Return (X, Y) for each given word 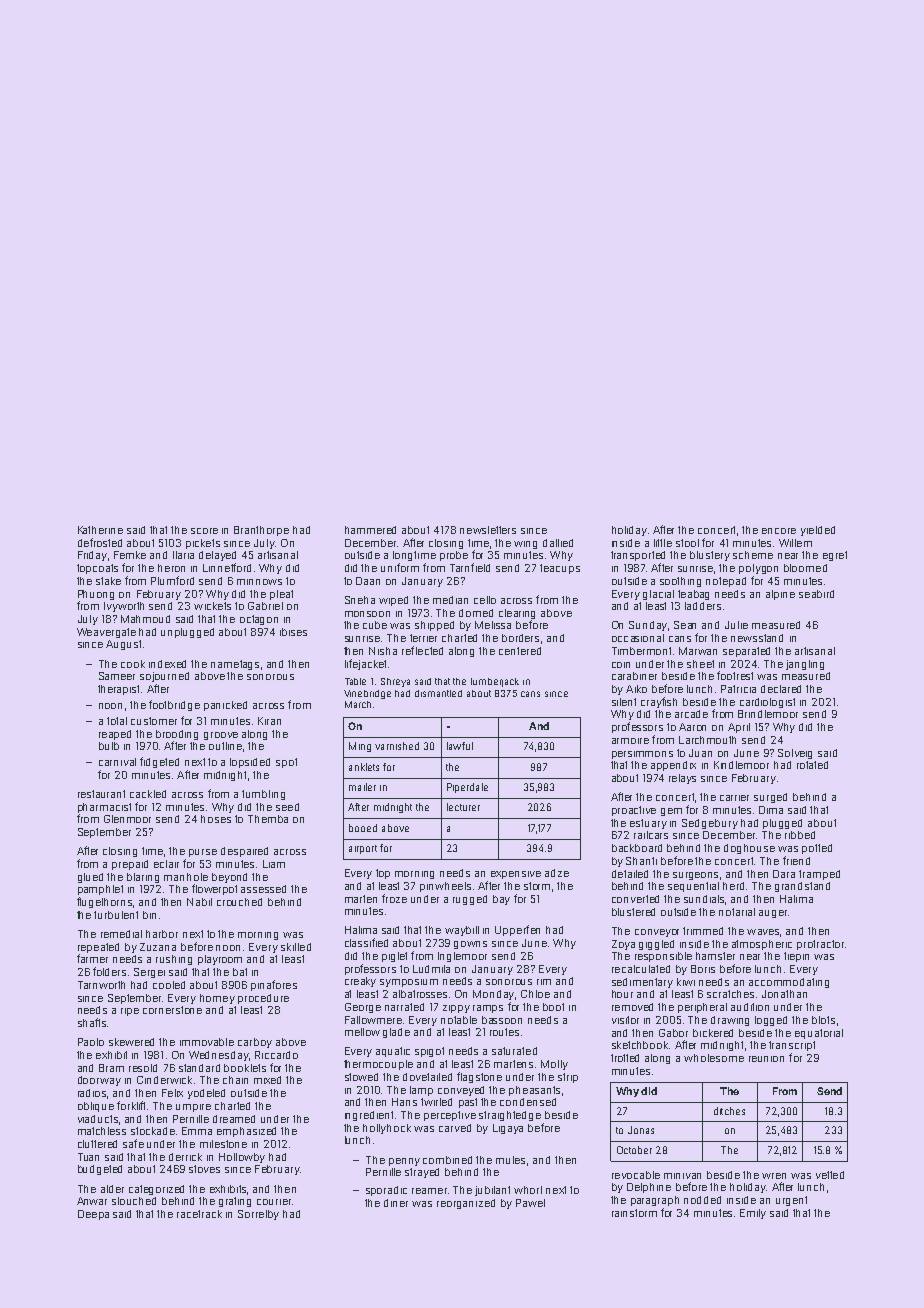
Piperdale (467, 788)
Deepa (93, 1215)
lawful (460, 746)
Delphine (649, 1188)
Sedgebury (710, 824)
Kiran (269, 721)
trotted (625, 1058)
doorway (99, 1081)
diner (396, 1203)
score (204, 531)
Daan (368, 581)
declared (781, 689)
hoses (216, 819)
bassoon (502, 1020)
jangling (805, 665)
